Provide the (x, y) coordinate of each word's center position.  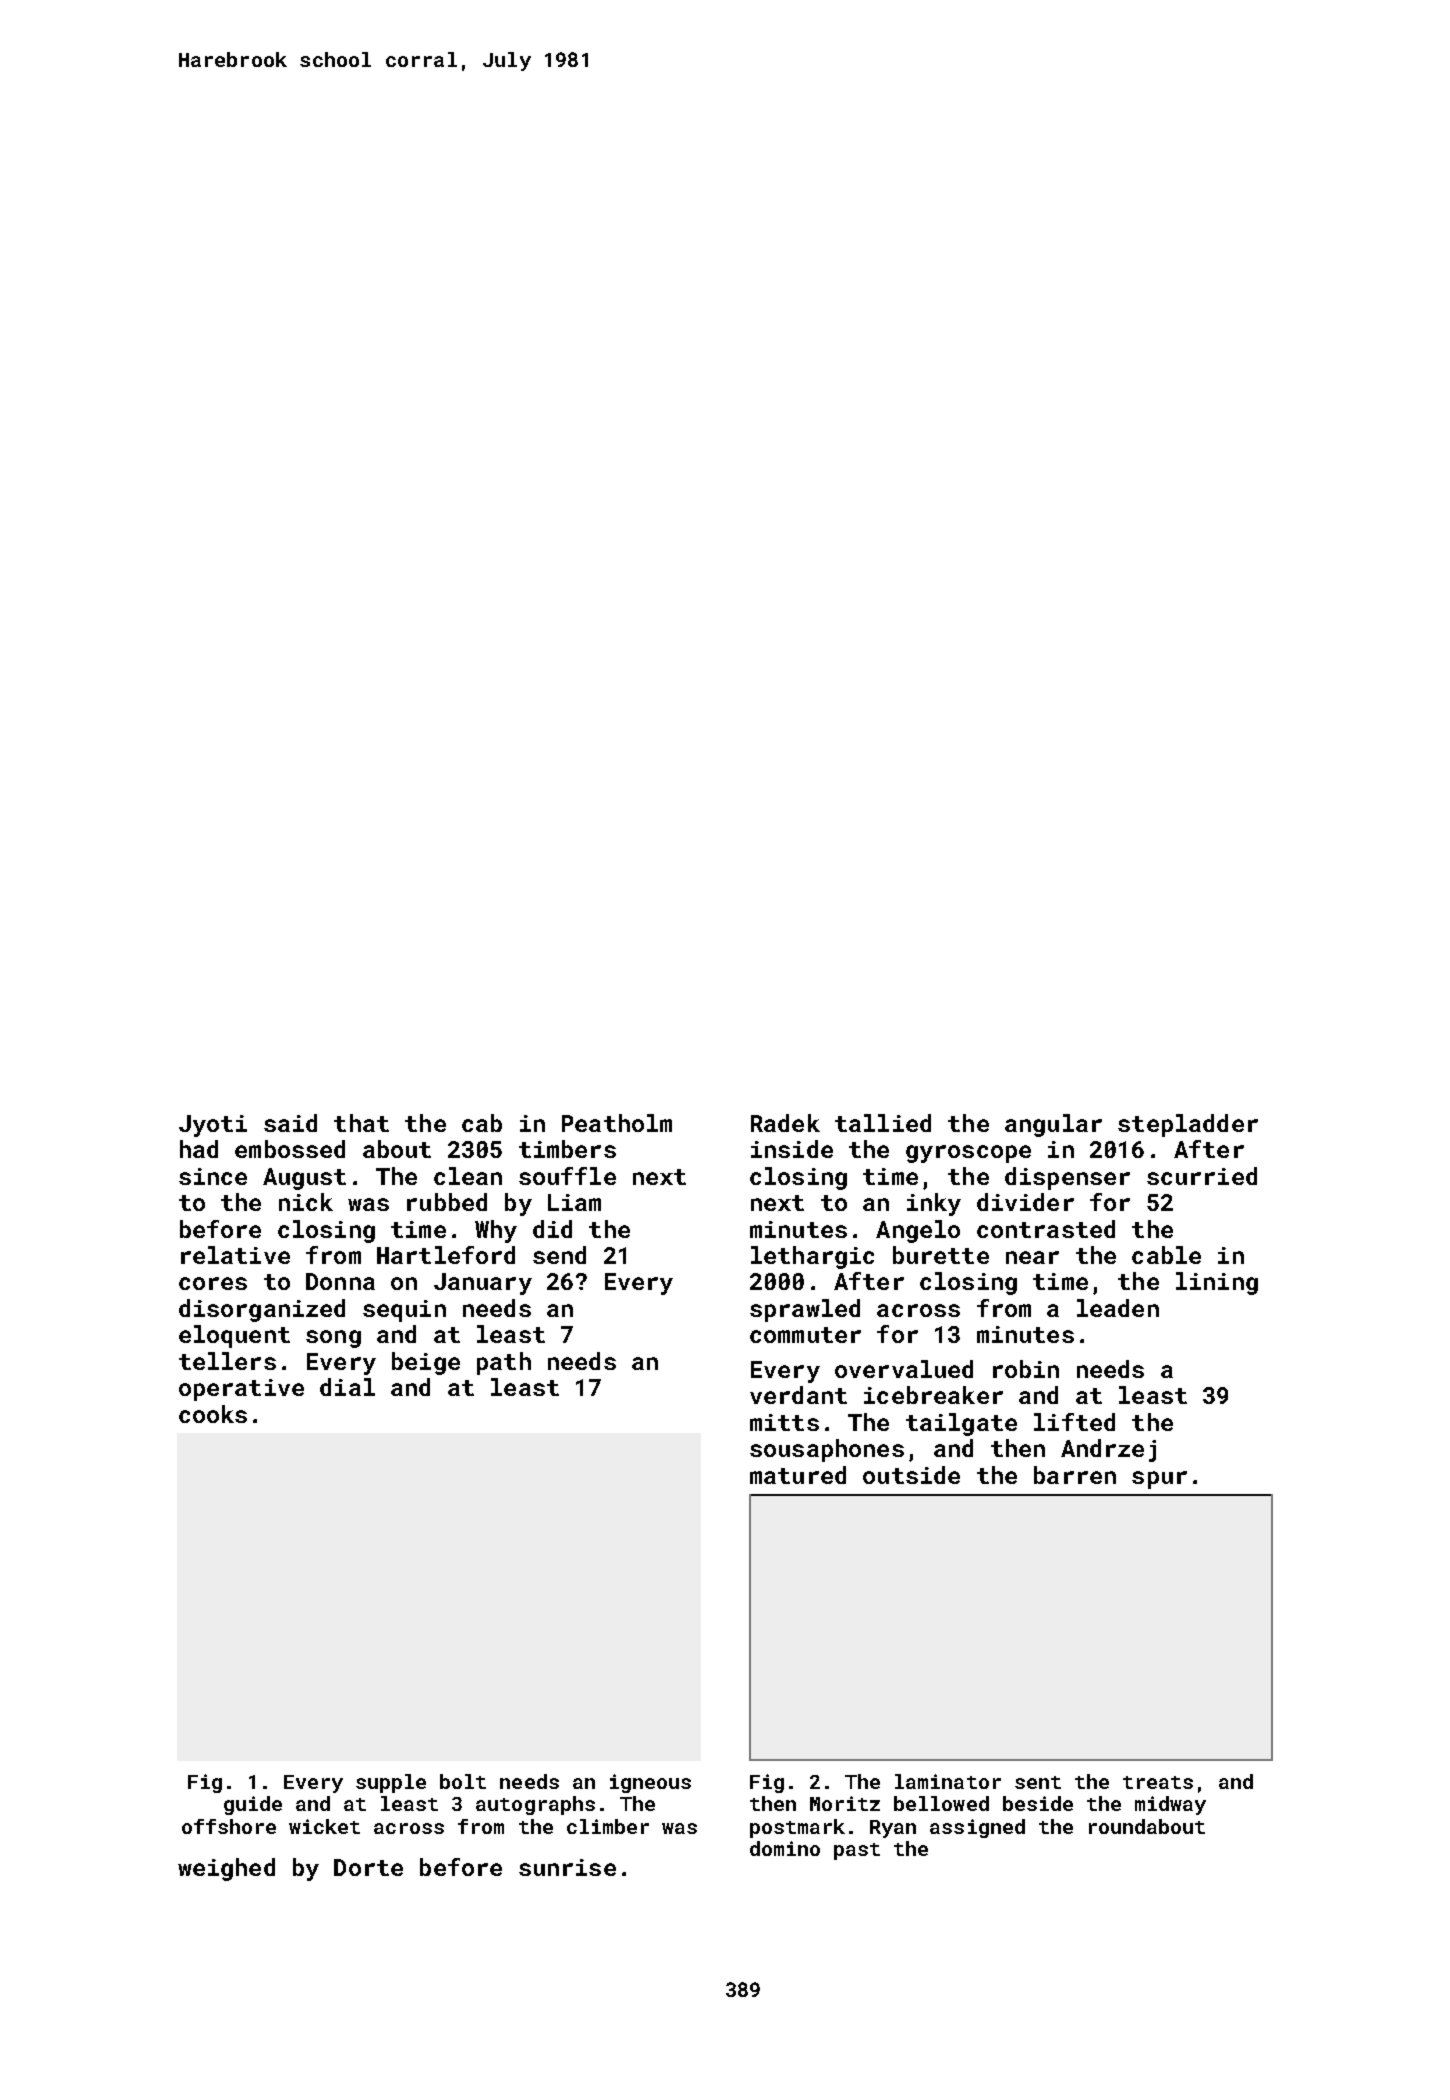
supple (391, 1783)
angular (1053, 1125)
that (361, 1123)
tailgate (961, 1424)
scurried (1202, 1176)
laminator (948, 1781)
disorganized (262, 1310)
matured (798, 1475)
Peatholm (617, 1123)
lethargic (812, 1257)
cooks (213, 1414)
